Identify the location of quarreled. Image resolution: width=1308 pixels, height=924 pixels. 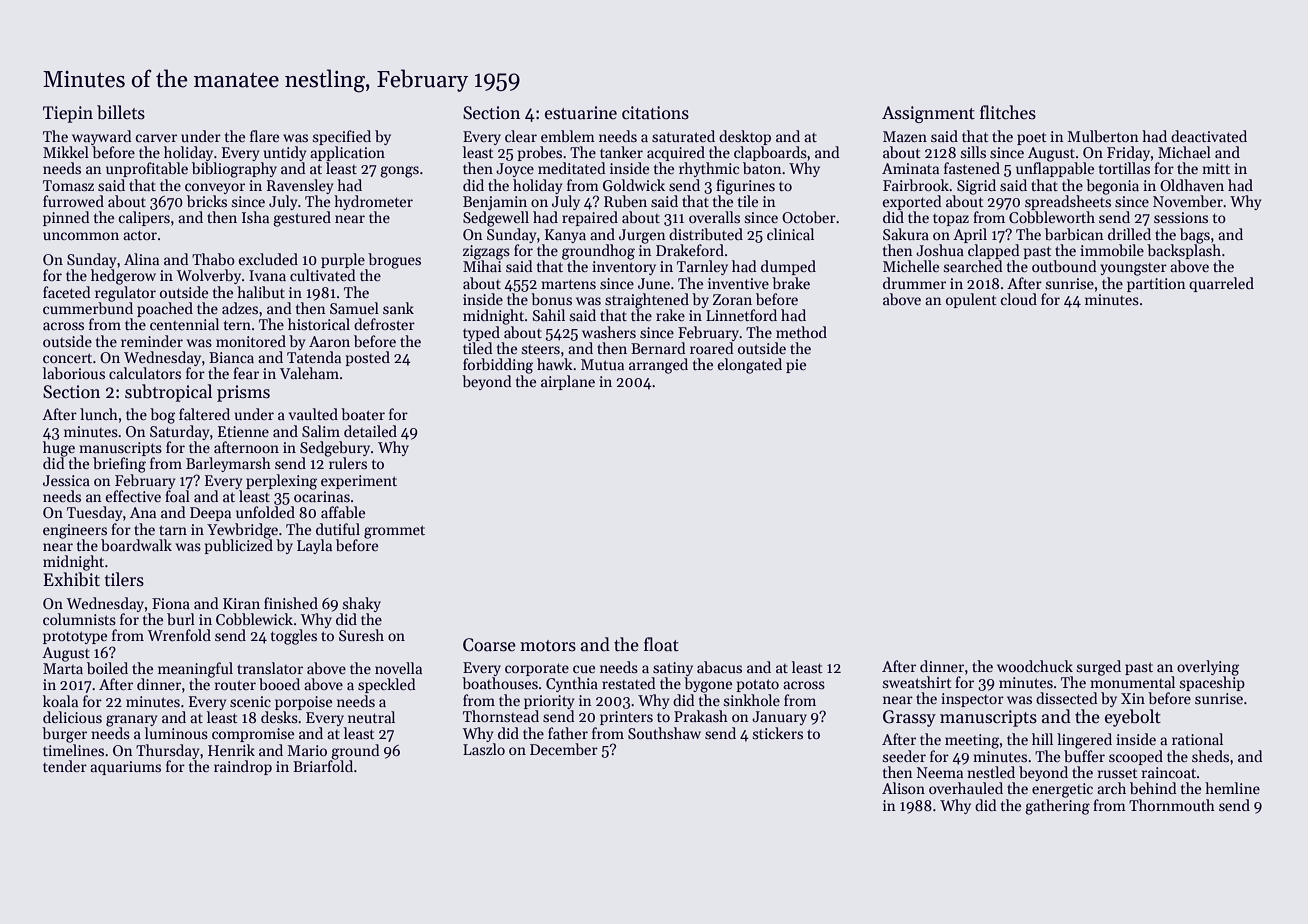
(1221, 284).
